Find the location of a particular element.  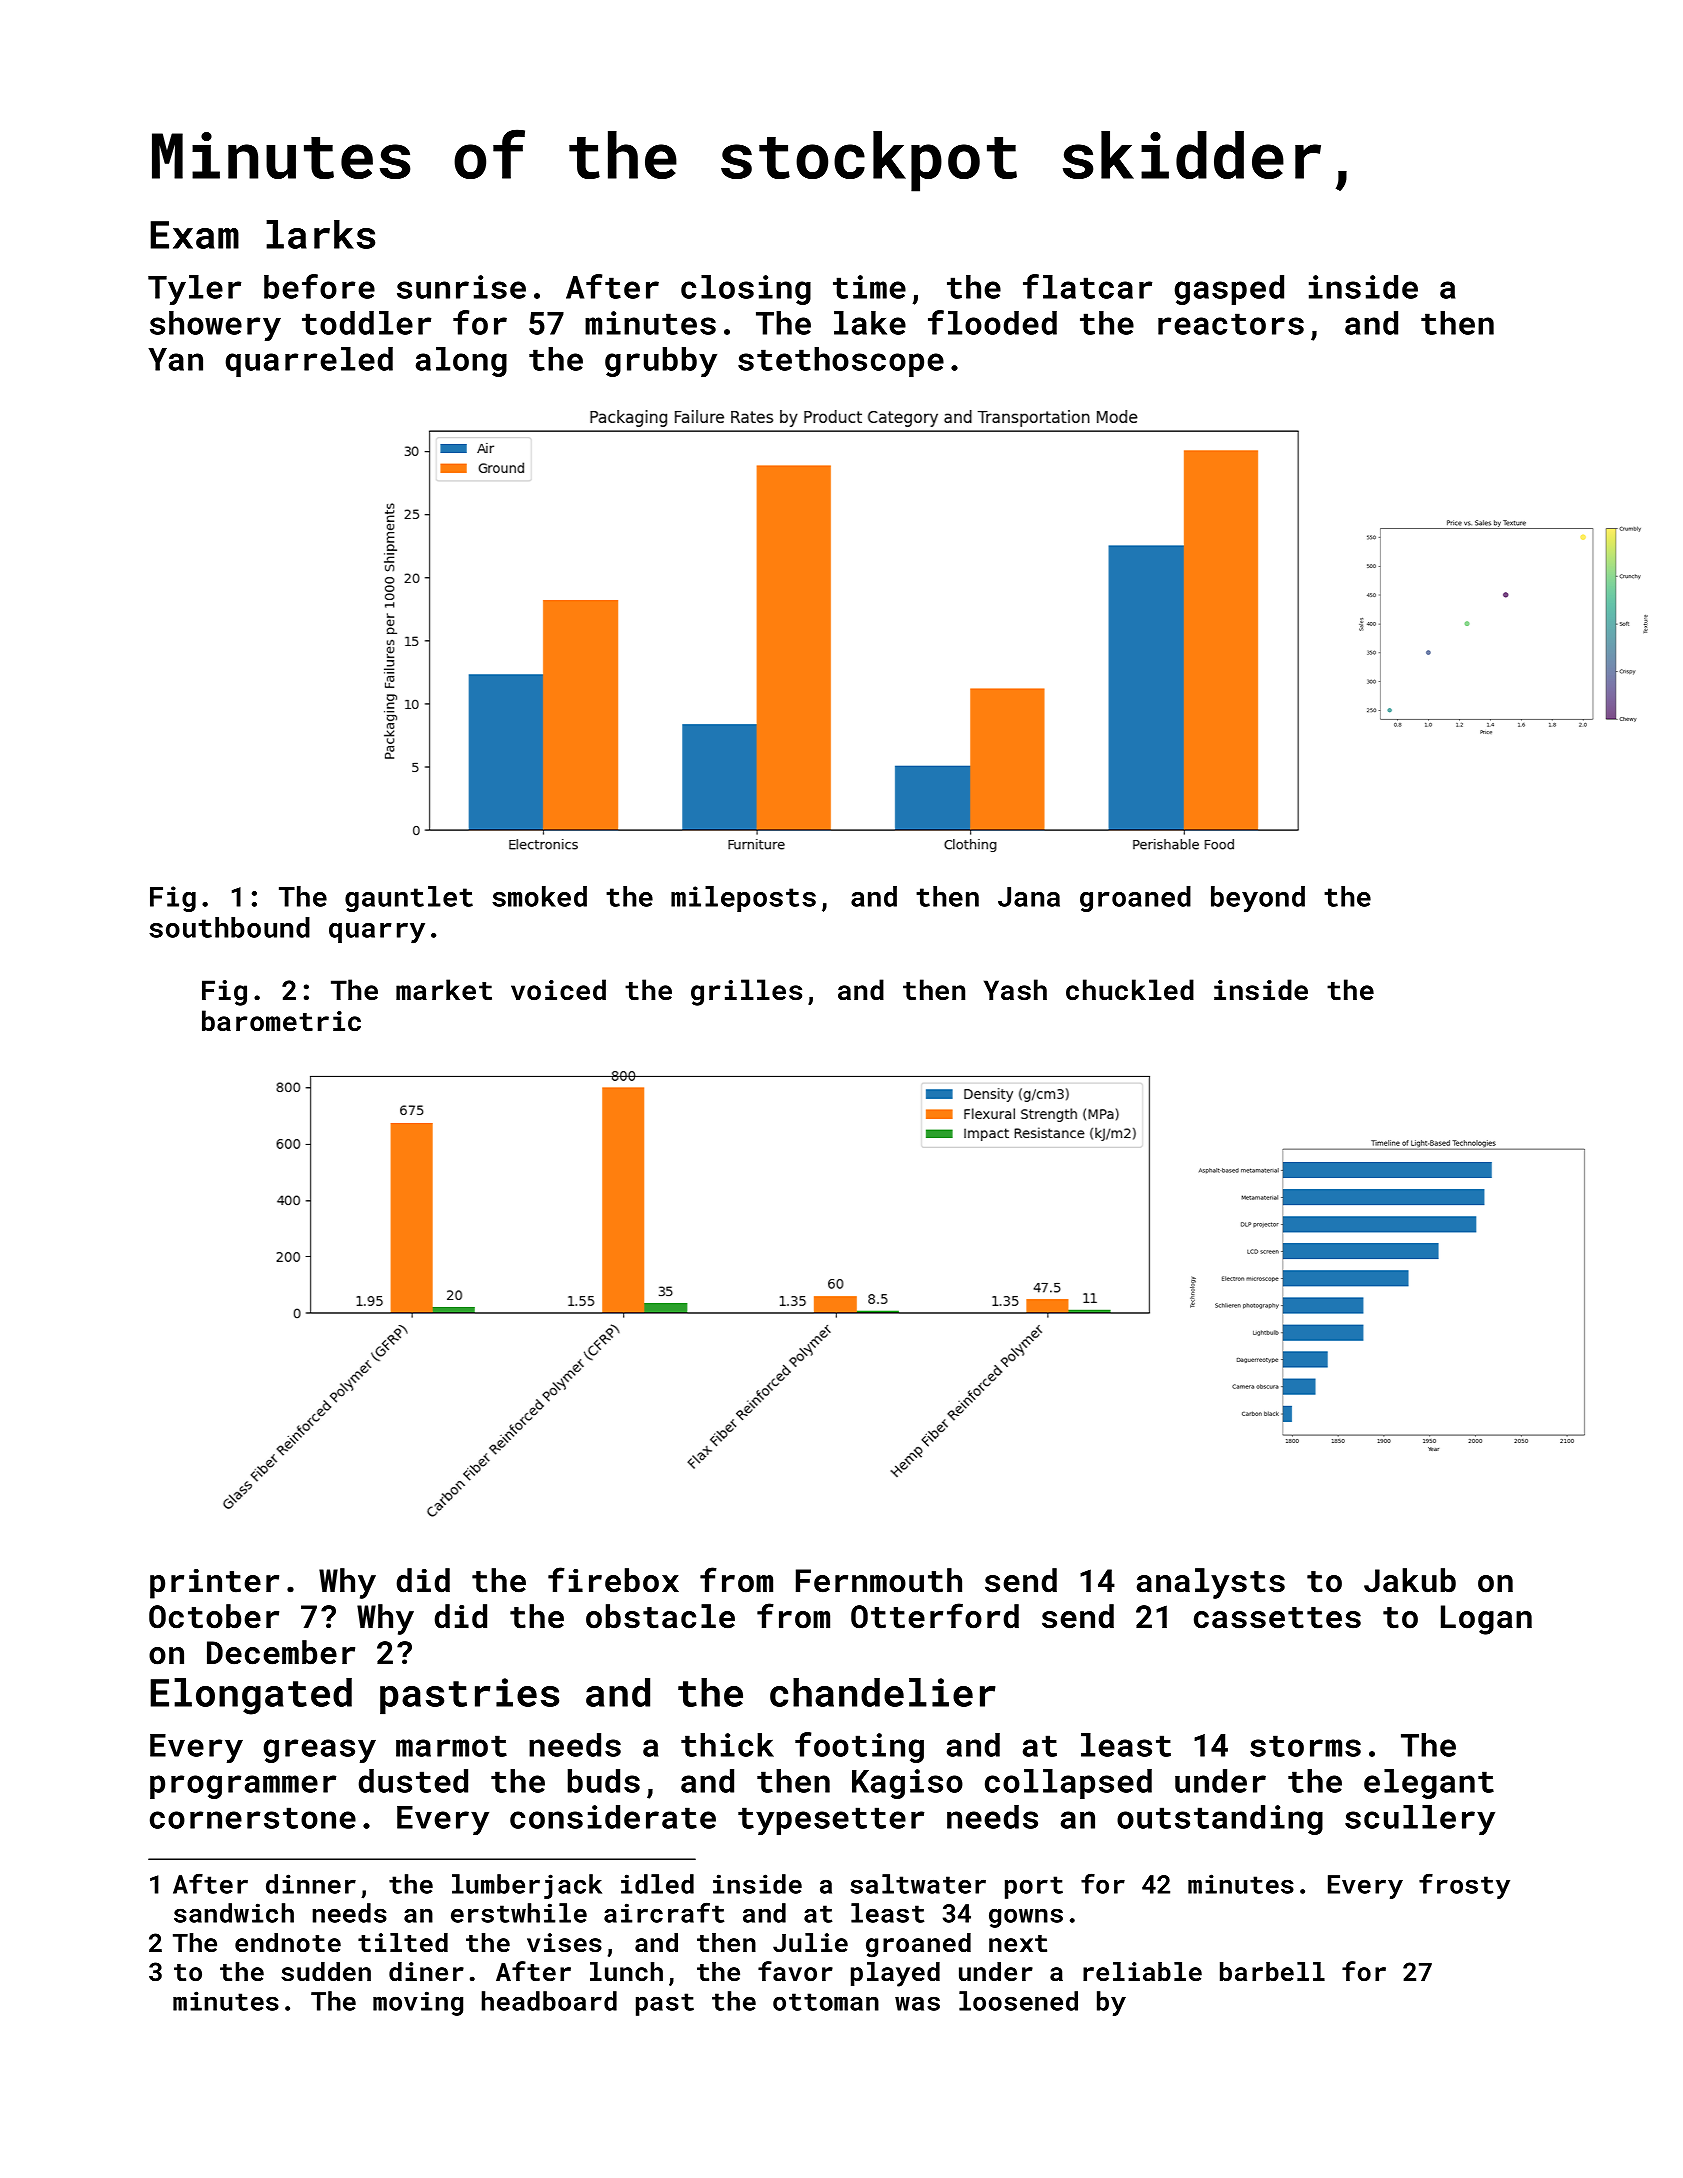

Jana is located at coordinates (1029, 897).
